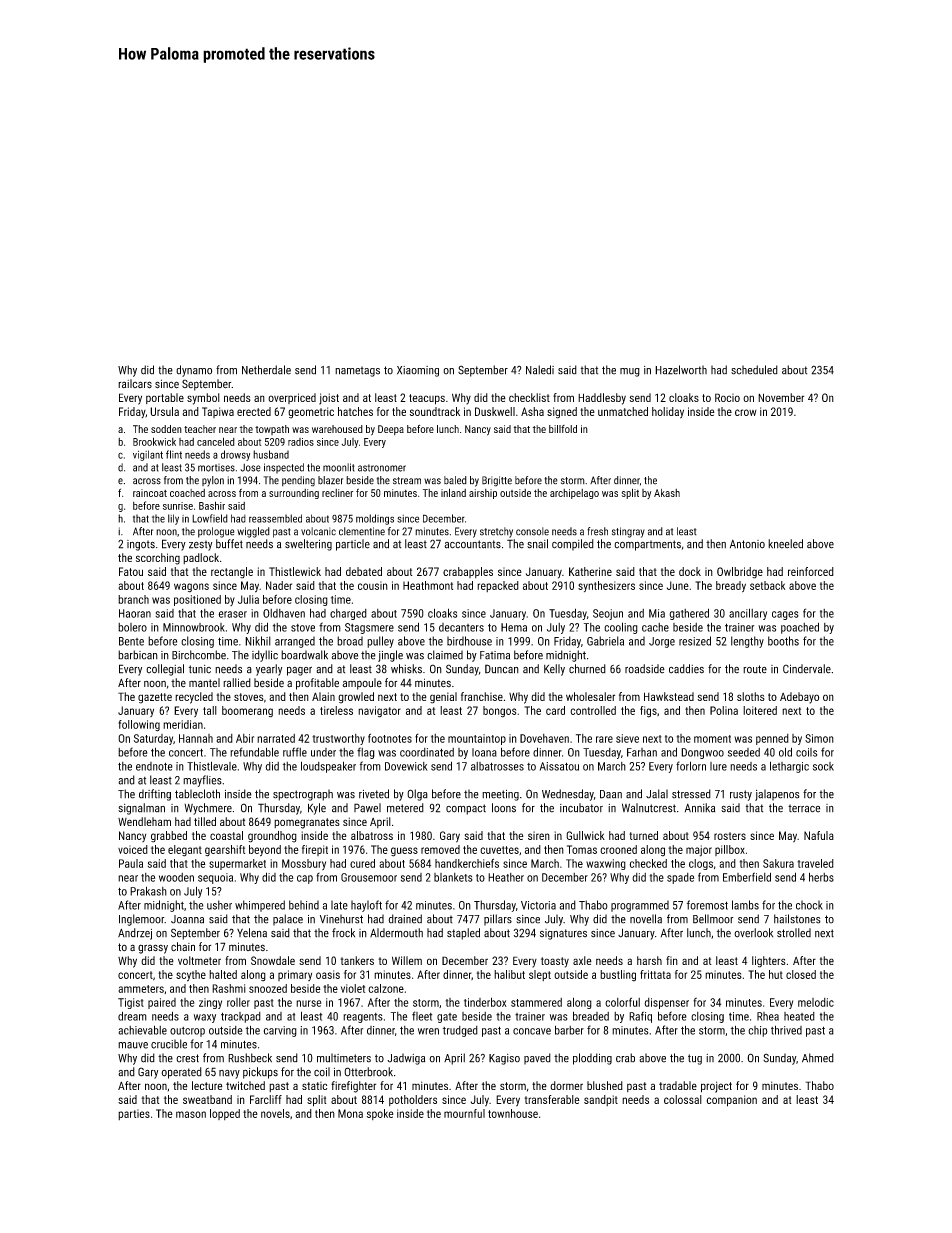 This screenshot has width=952, height=1233. I want to click on Andrzej, so click(135, 934).
